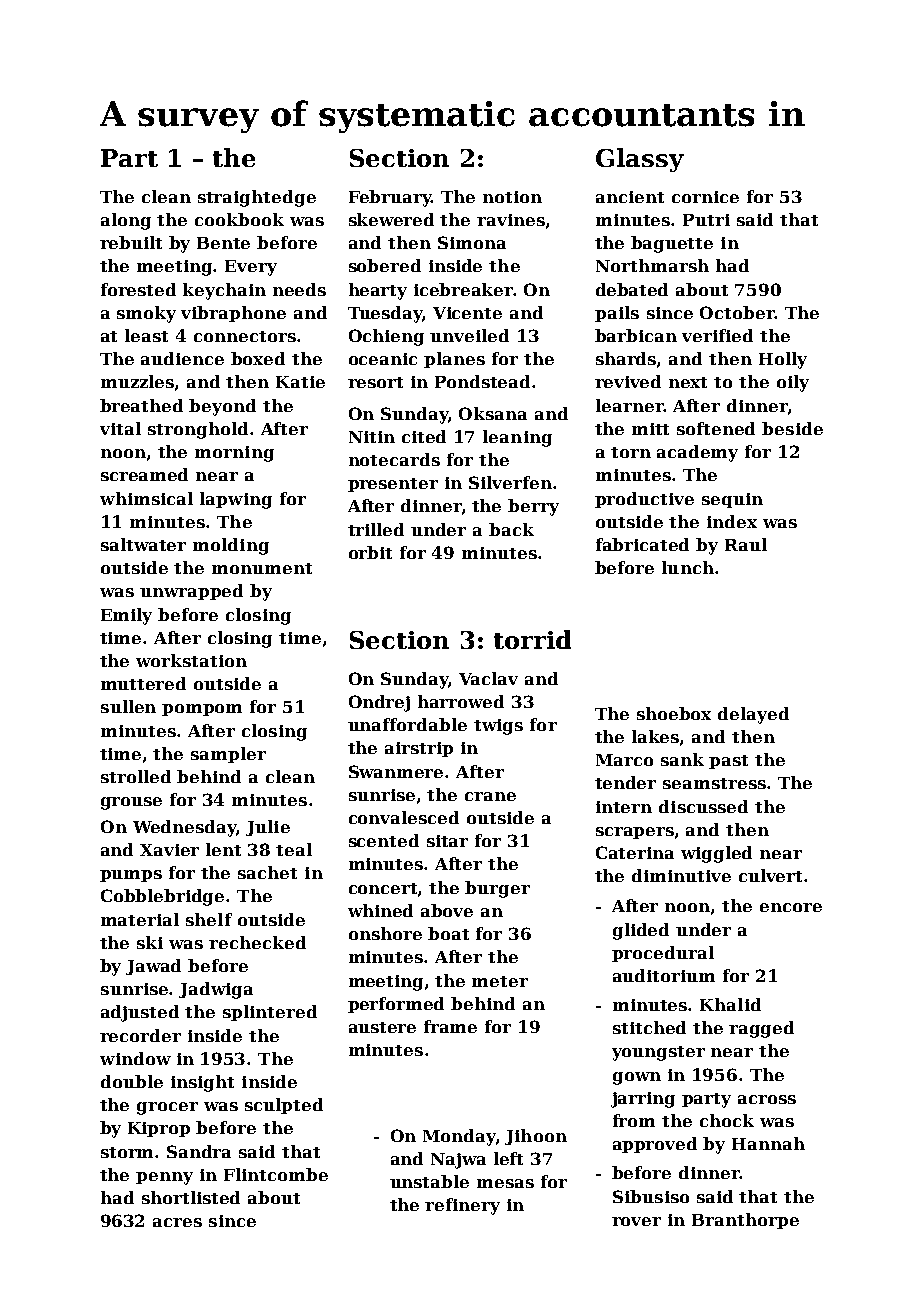 The height and width of the image is (1308, 924). What do you see at coordinates (276, 1174) in the image?
I see `Flintcombe` at bounding box center [276, 1174].
